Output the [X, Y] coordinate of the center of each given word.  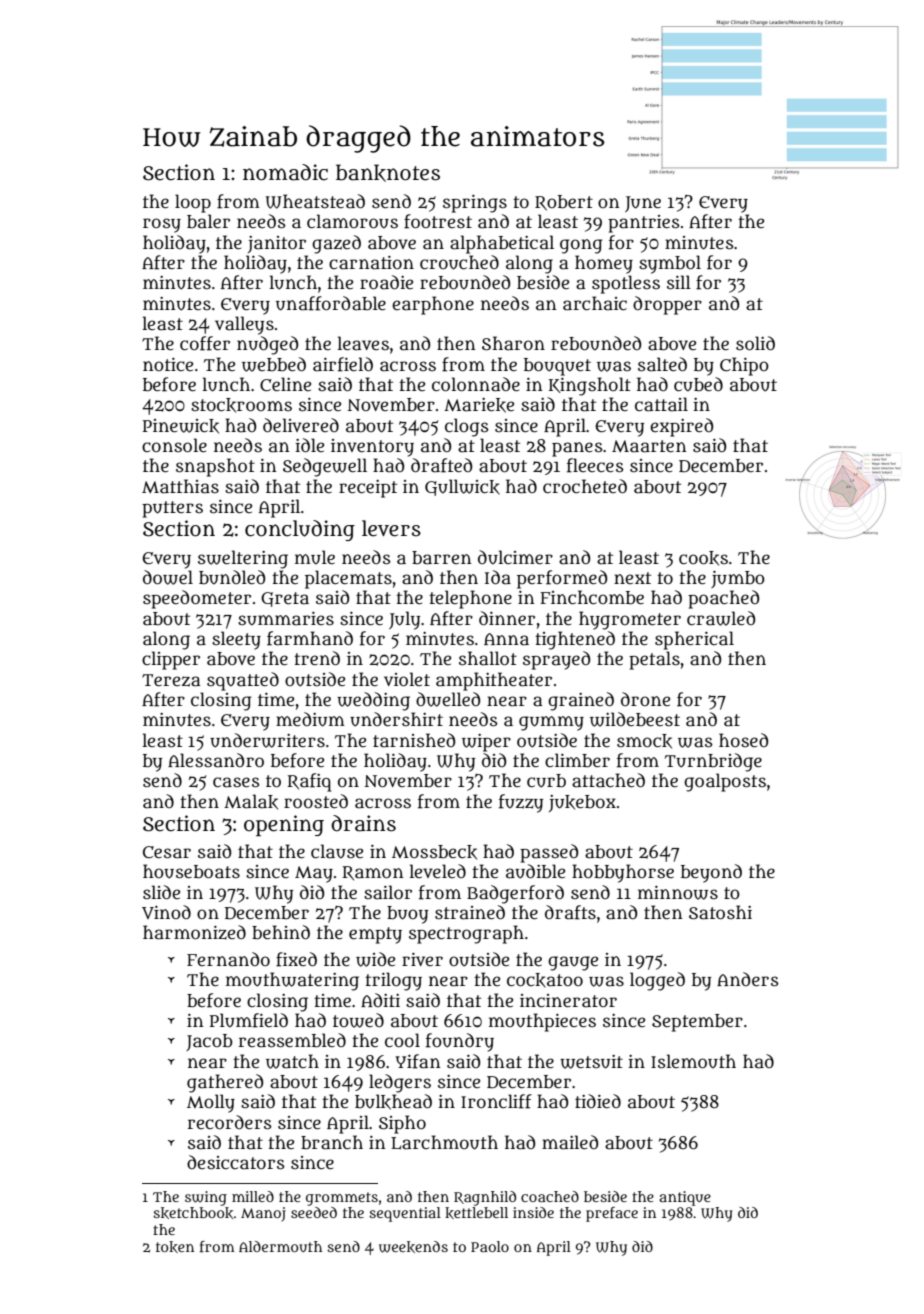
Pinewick [181, 426]
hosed [743, 740]
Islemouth [693, 1061]
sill [679, 282]
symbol [670, 264]
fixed [296, 959]
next [632, 578]
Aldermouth [280, 1246]
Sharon [513, 343]
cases [236, 782]
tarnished [414, 740]
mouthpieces [542, 1022]
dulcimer [515, 557]
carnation [371, 263]
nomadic [285, 172]
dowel [168, 577]
